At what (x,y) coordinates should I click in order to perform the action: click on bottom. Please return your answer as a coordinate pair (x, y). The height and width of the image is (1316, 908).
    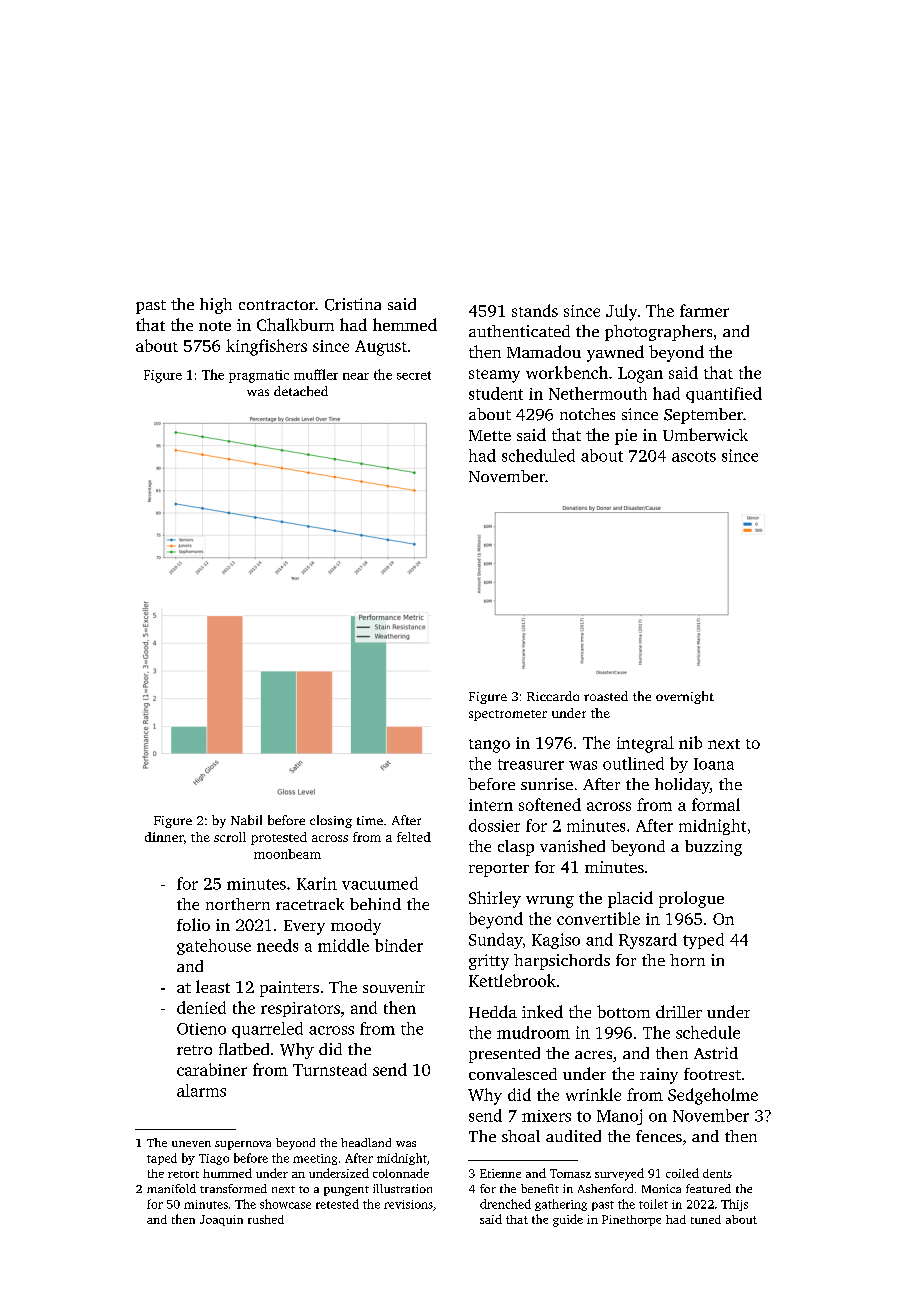
    Looking at the image, I should click on (623, 1011).
